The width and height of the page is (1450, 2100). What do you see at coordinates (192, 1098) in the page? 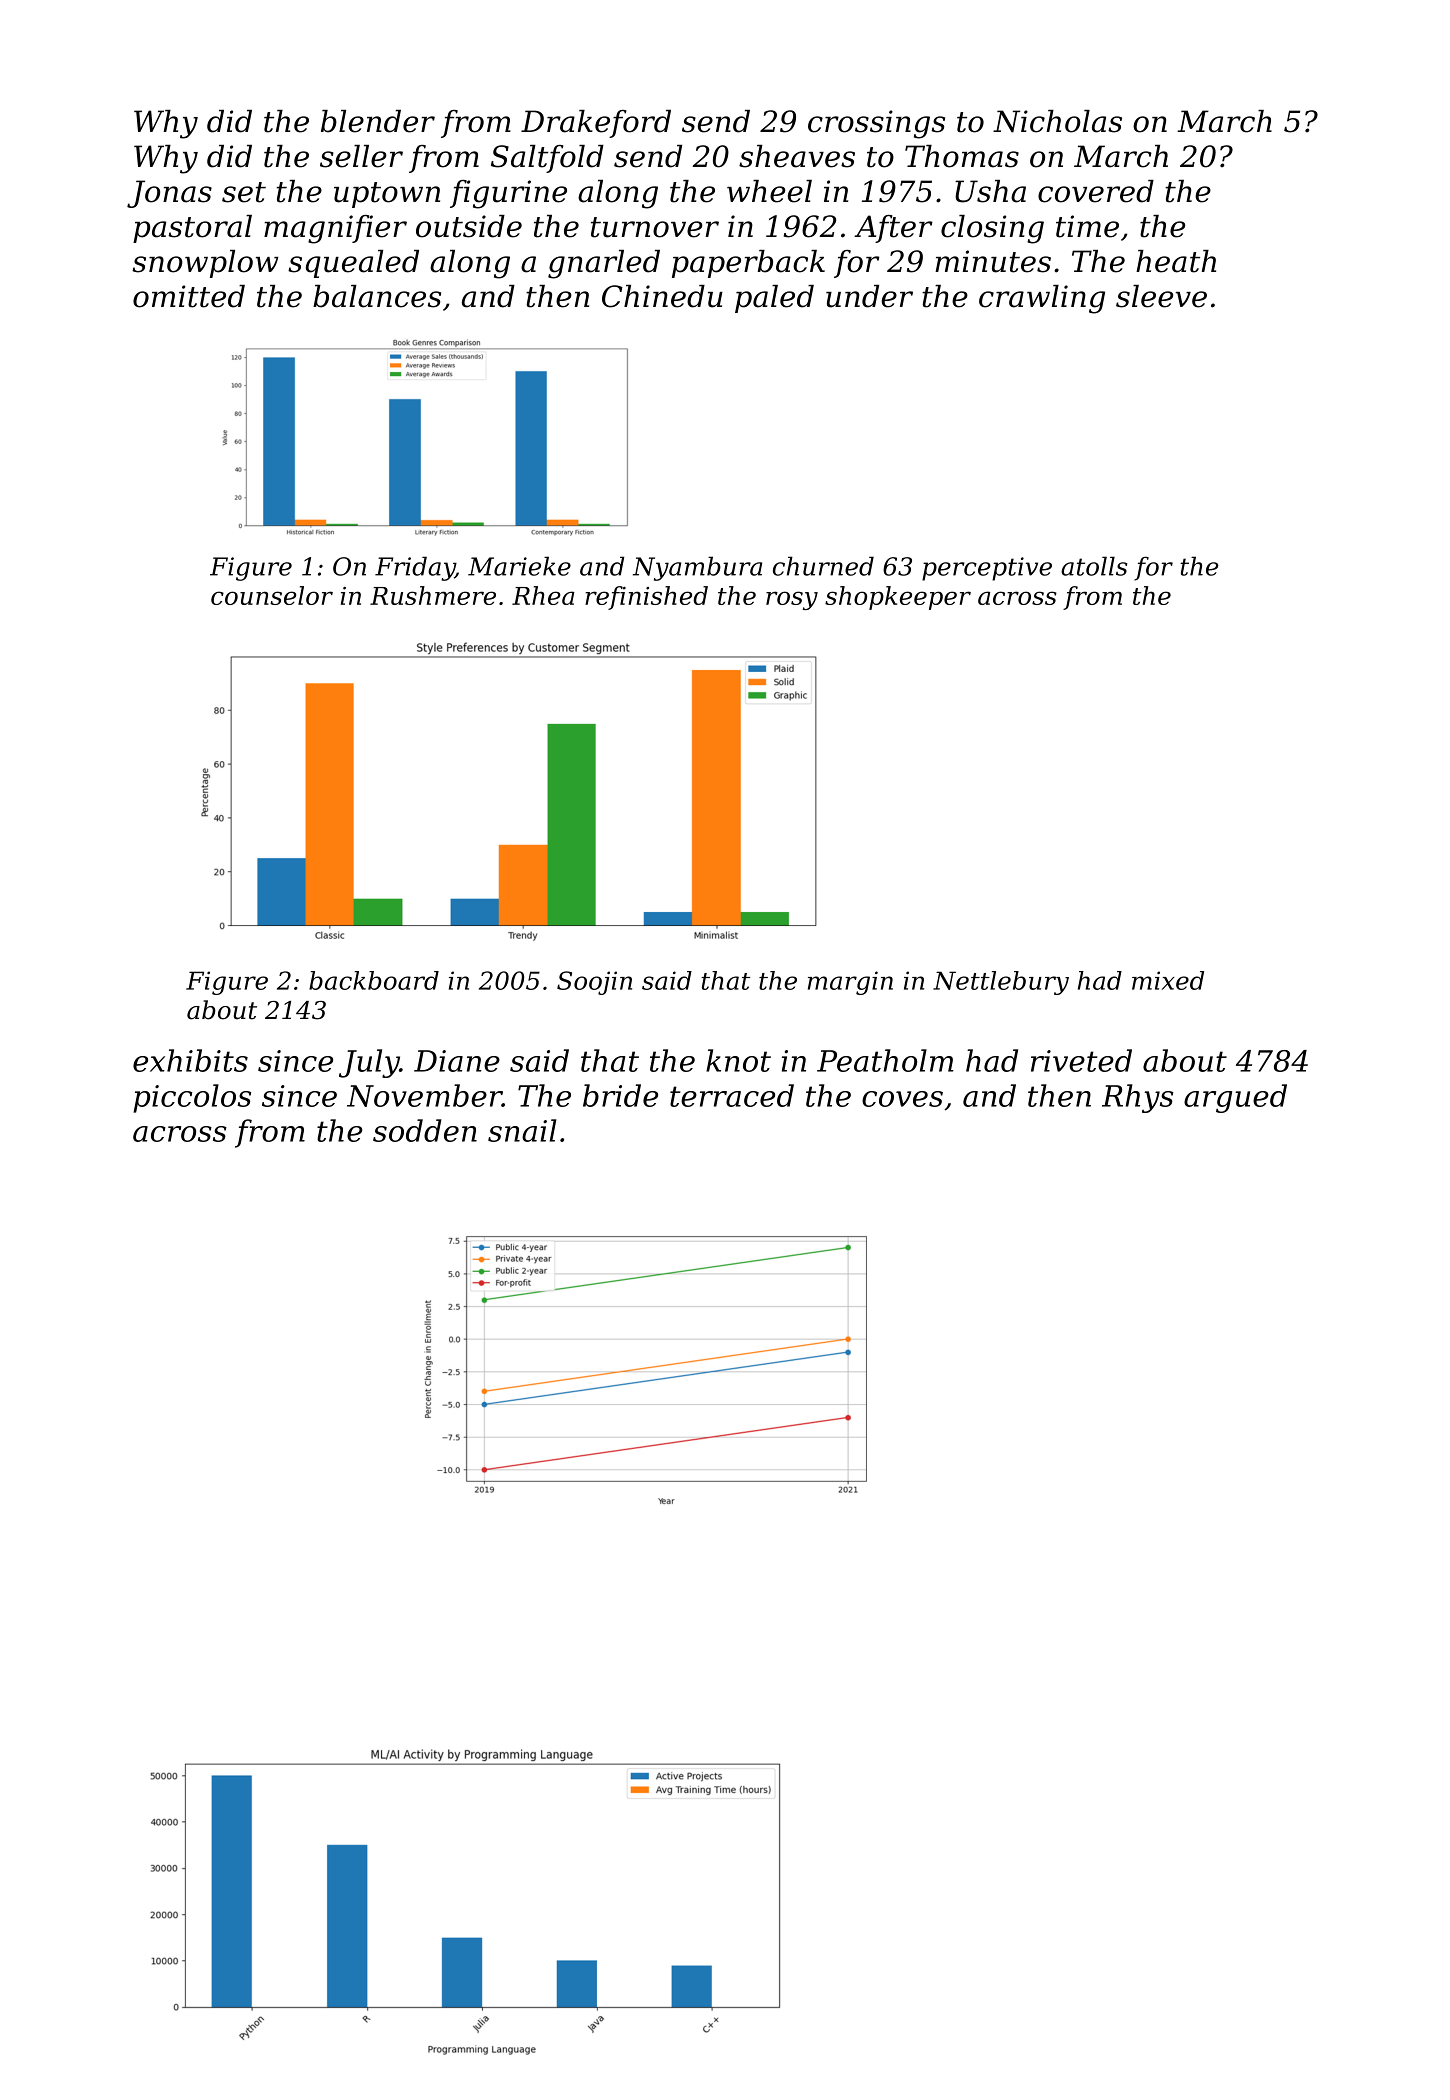
I see `piccolos` at bounding box center [192, 1098].
